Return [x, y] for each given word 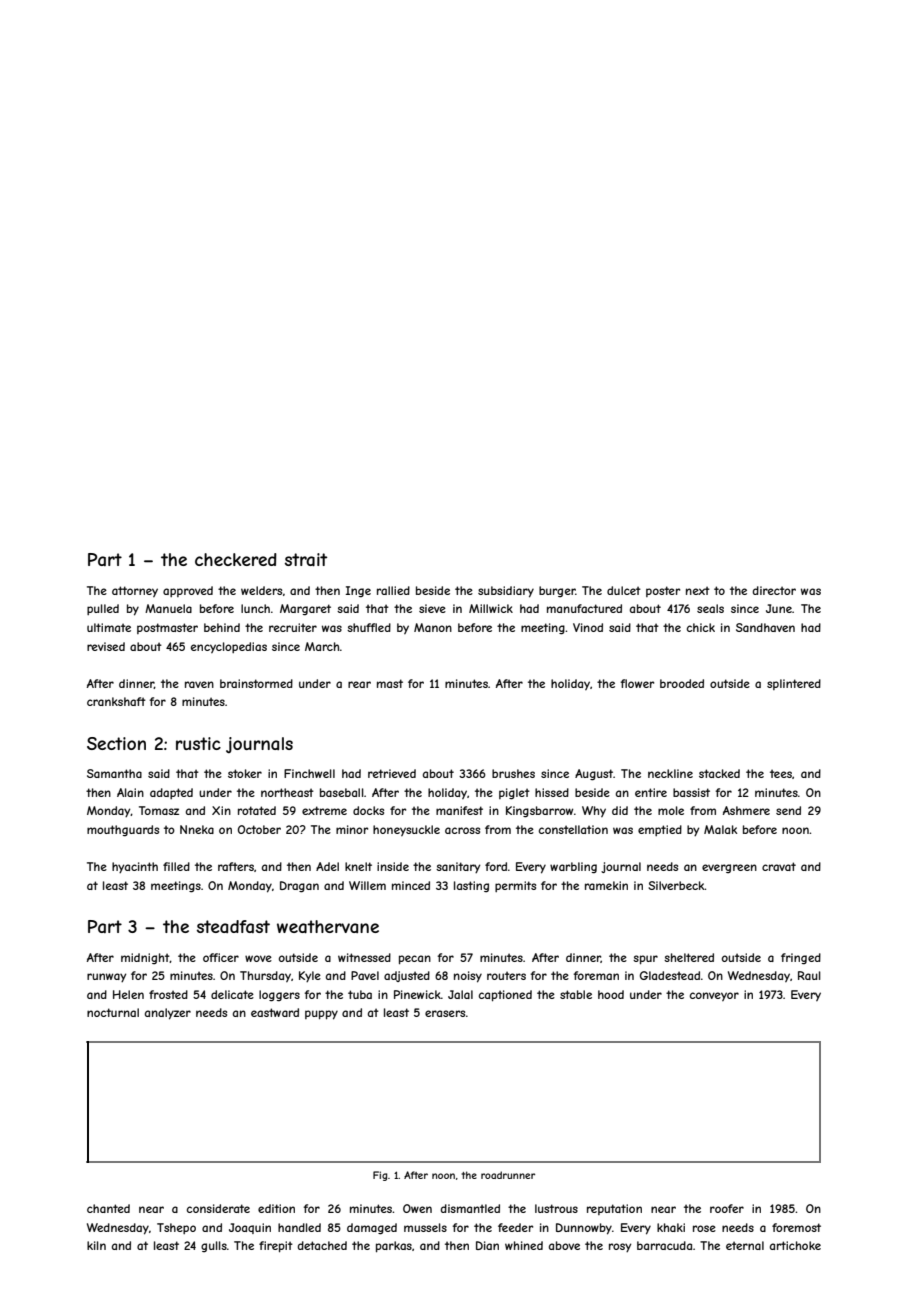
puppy [321, 1015]
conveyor [714, 996]
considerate [218, 1208]
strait [306, 559]
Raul [809, 975]
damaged [372, 1229]
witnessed [364, 957]
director [774, 590]
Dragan [299, 887]
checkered [236, 559]
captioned [505, 995]
